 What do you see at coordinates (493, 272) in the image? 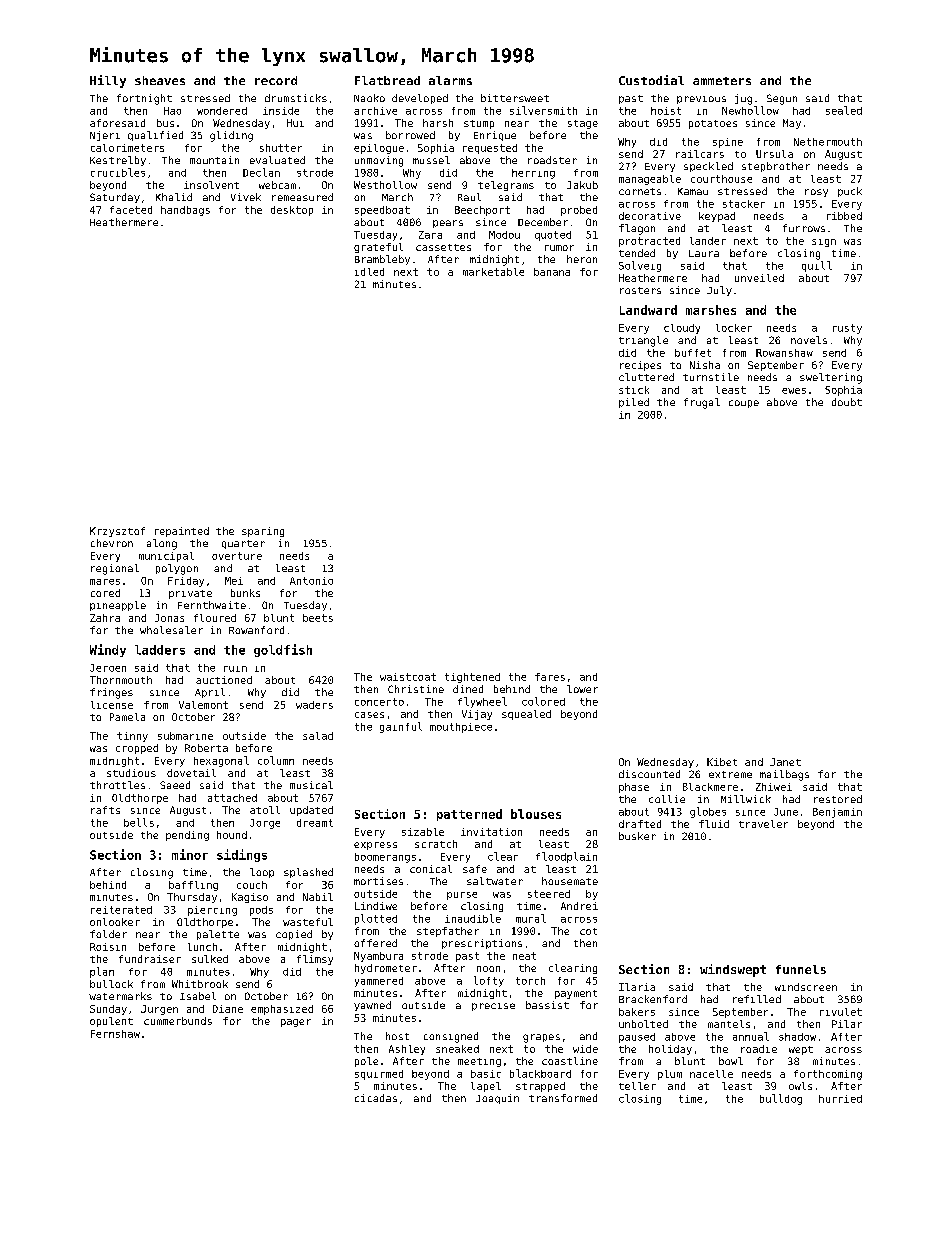
I see `marketable` at bounding box center [493, 272].
